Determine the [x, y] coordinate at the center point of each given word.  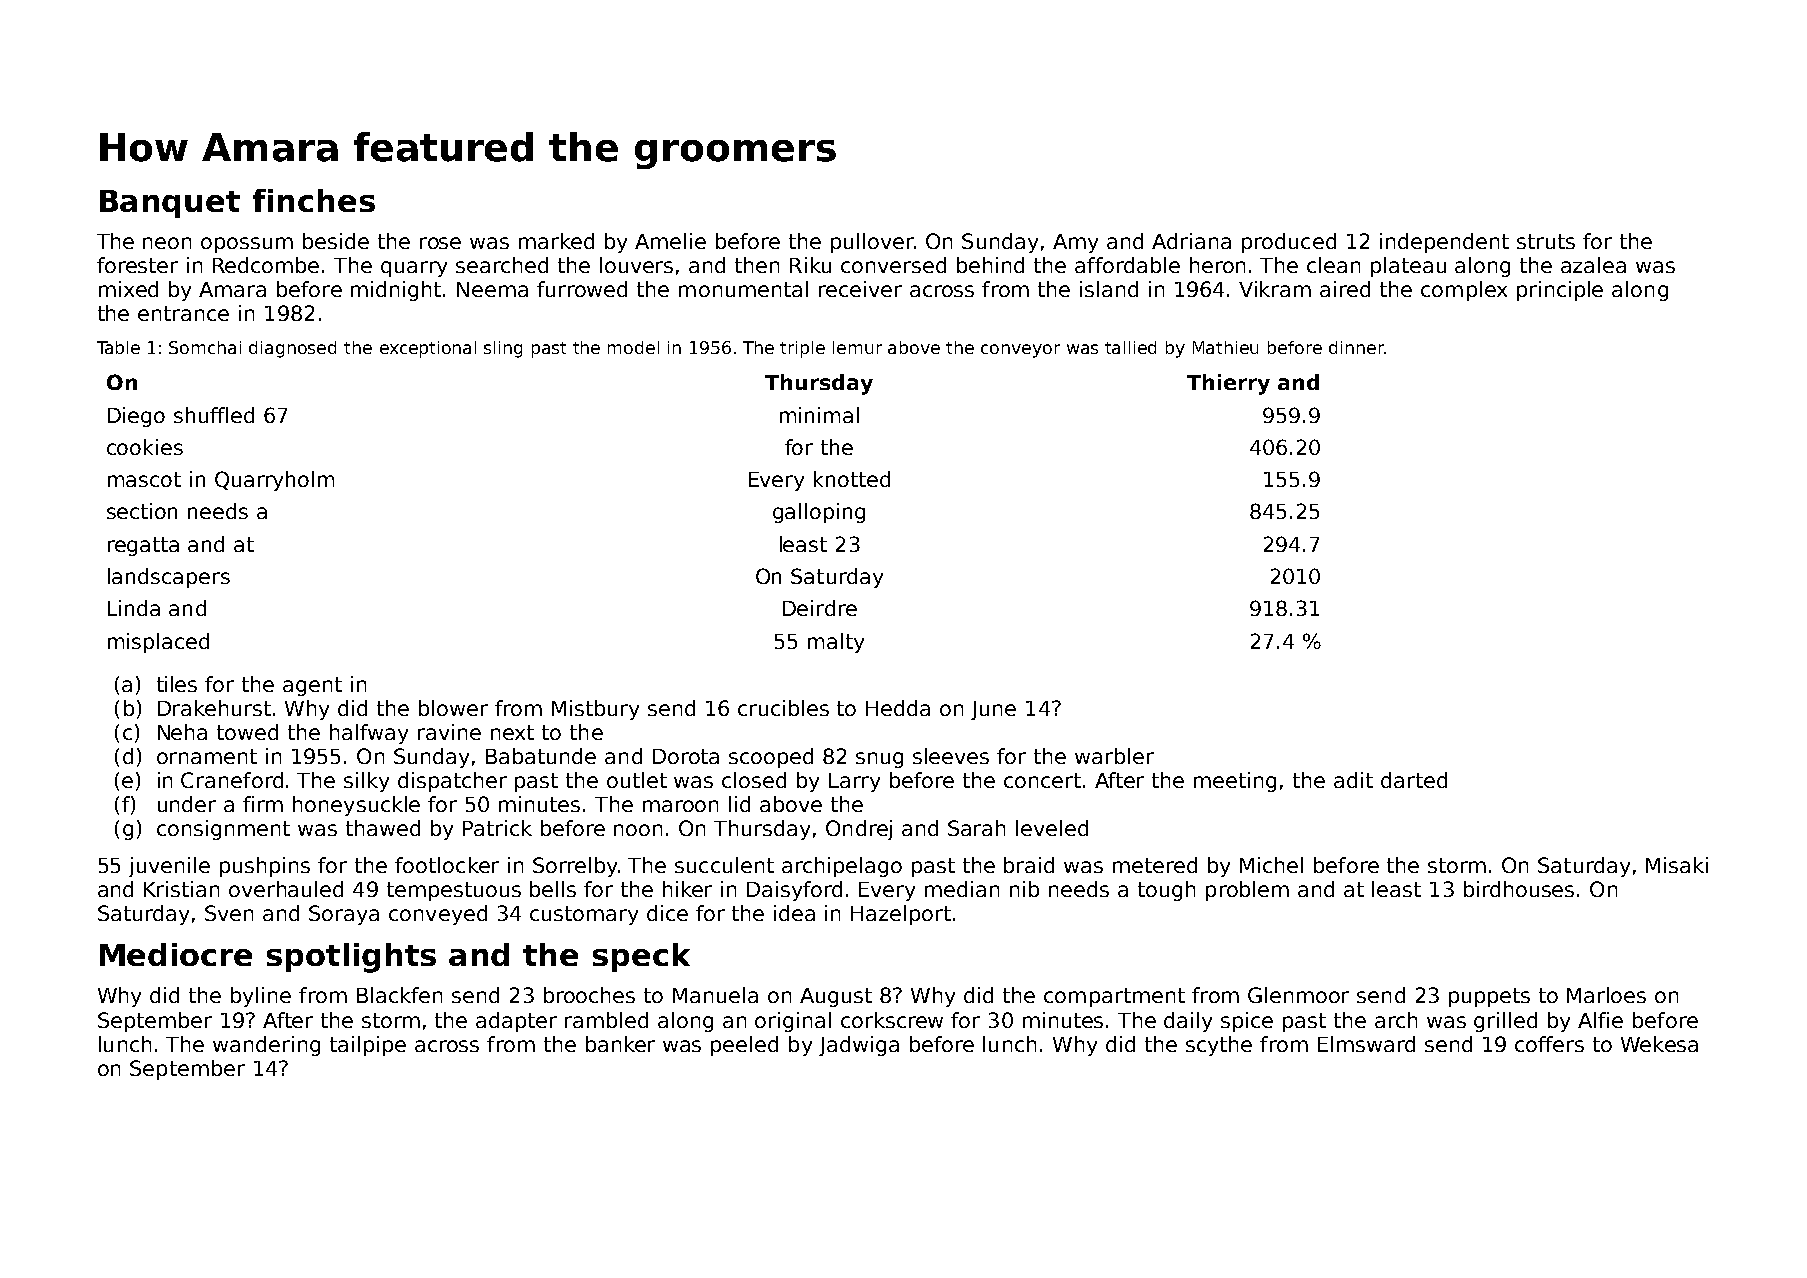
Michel [1271, 865]
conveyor [1020, 351]
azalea [1593, 265]
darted [1414, 780]
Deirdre [820, 608]
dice [667, 913]
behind [990, 265]
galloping [819, 513]
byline [261, 997]
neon [167, 243]
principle [1560, 291]
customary [584, 915]
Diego [136, 417]
